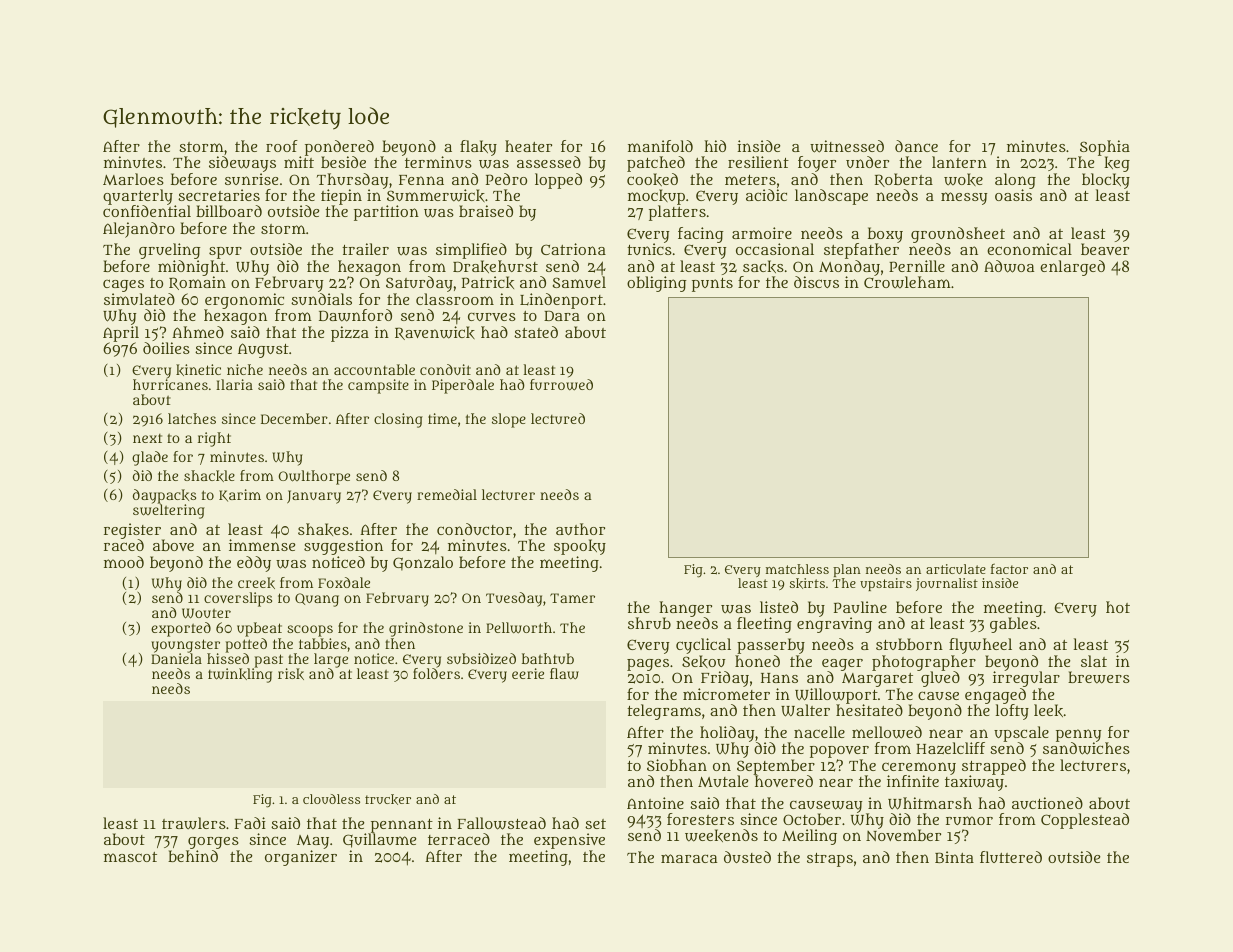 The width and height of the screenshot is (1233, 952). Describe the element at coordinates (677, 765) in the screenshot. I see `Siobhan` at that location.
